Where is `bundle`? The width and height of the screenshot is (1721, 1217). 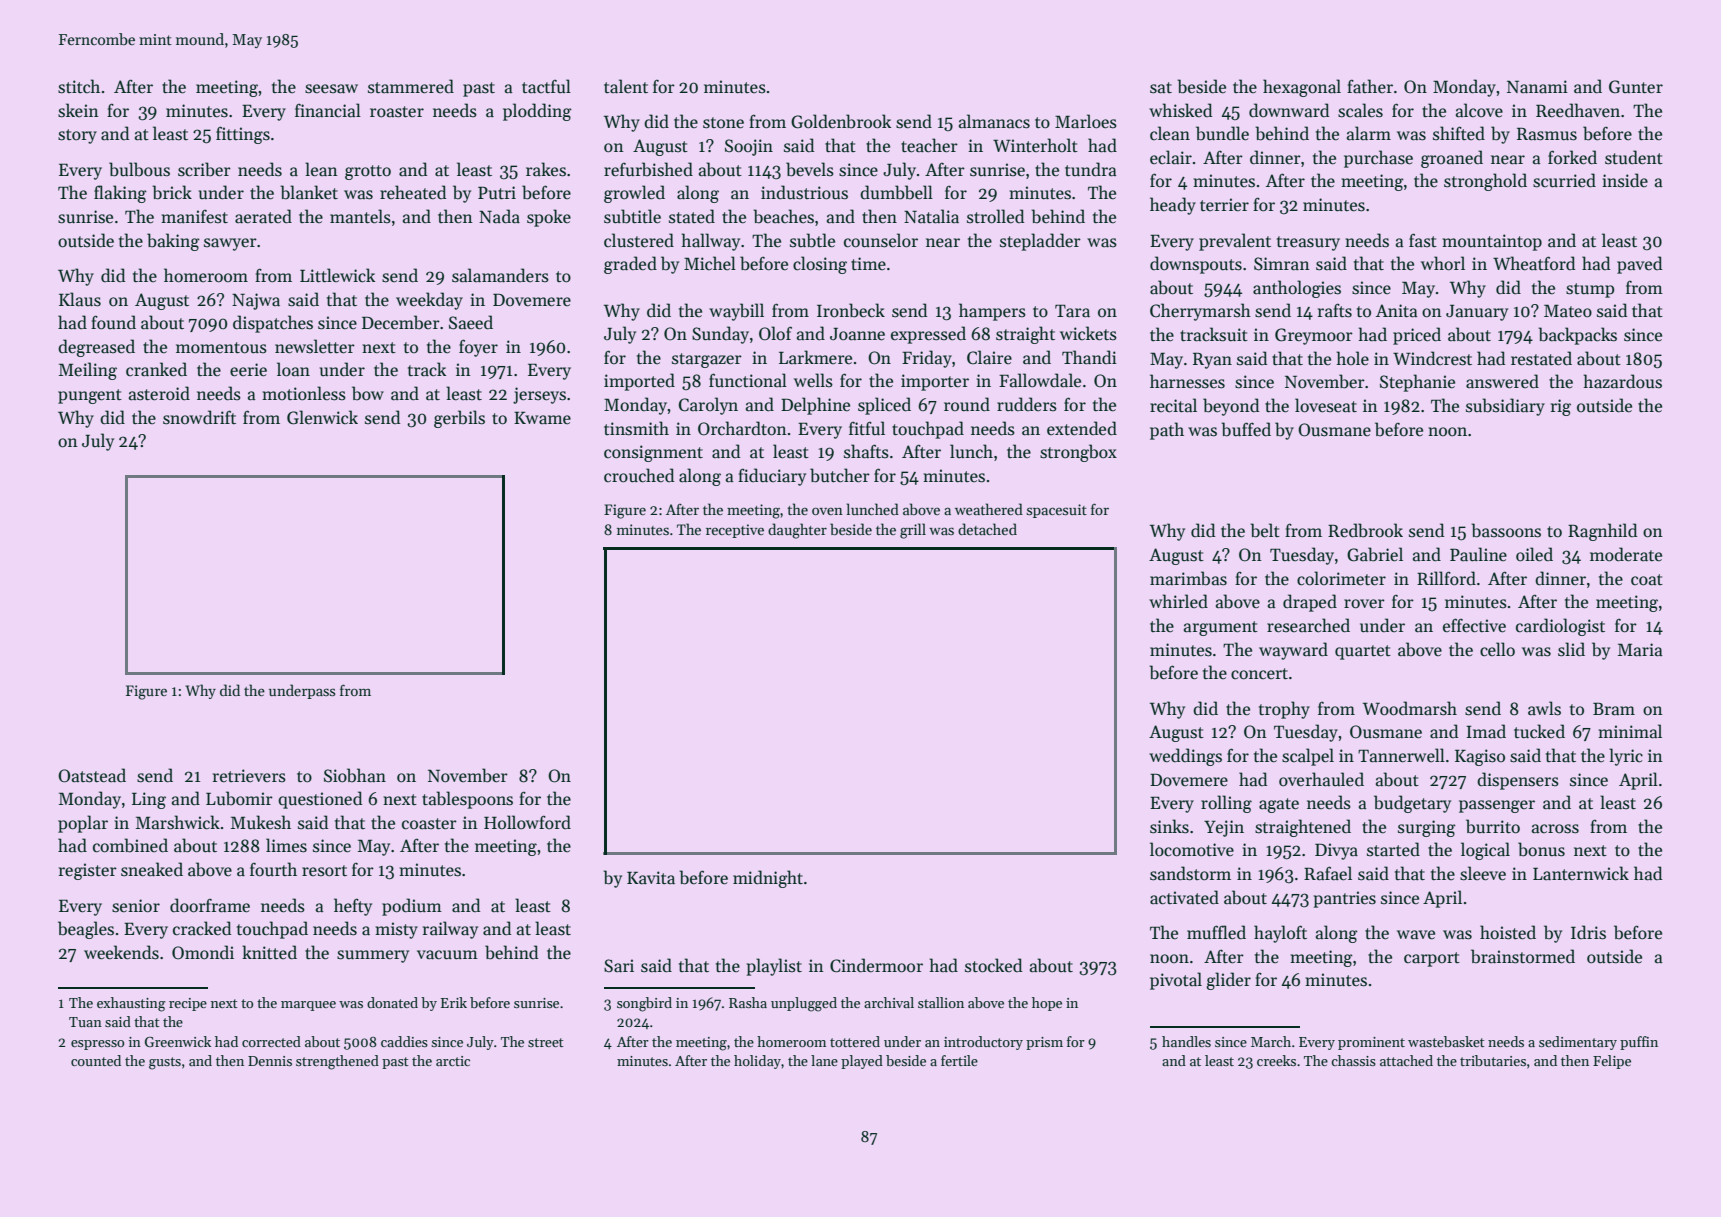 bundle is located at coordinates (1222, 133).
